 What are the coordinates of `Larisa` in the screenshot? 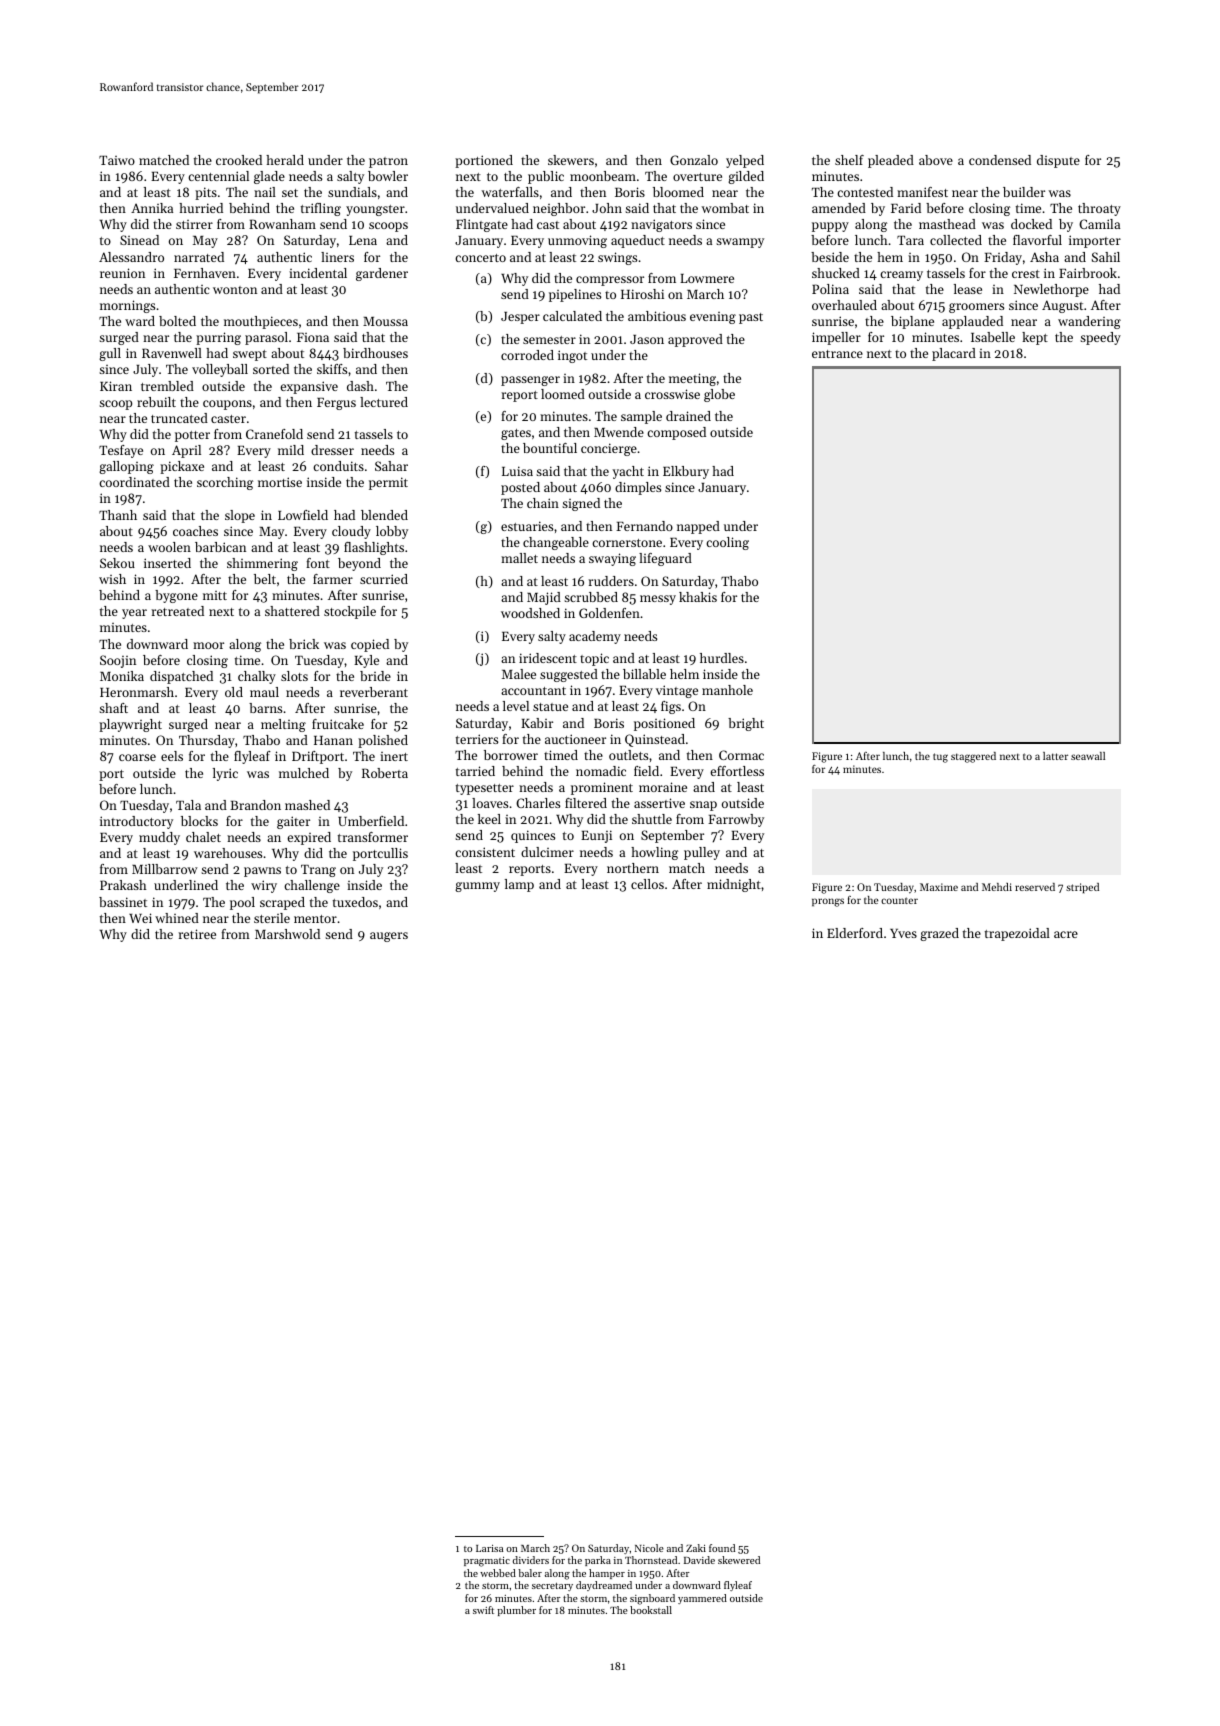 It's located at (489, 1548).
